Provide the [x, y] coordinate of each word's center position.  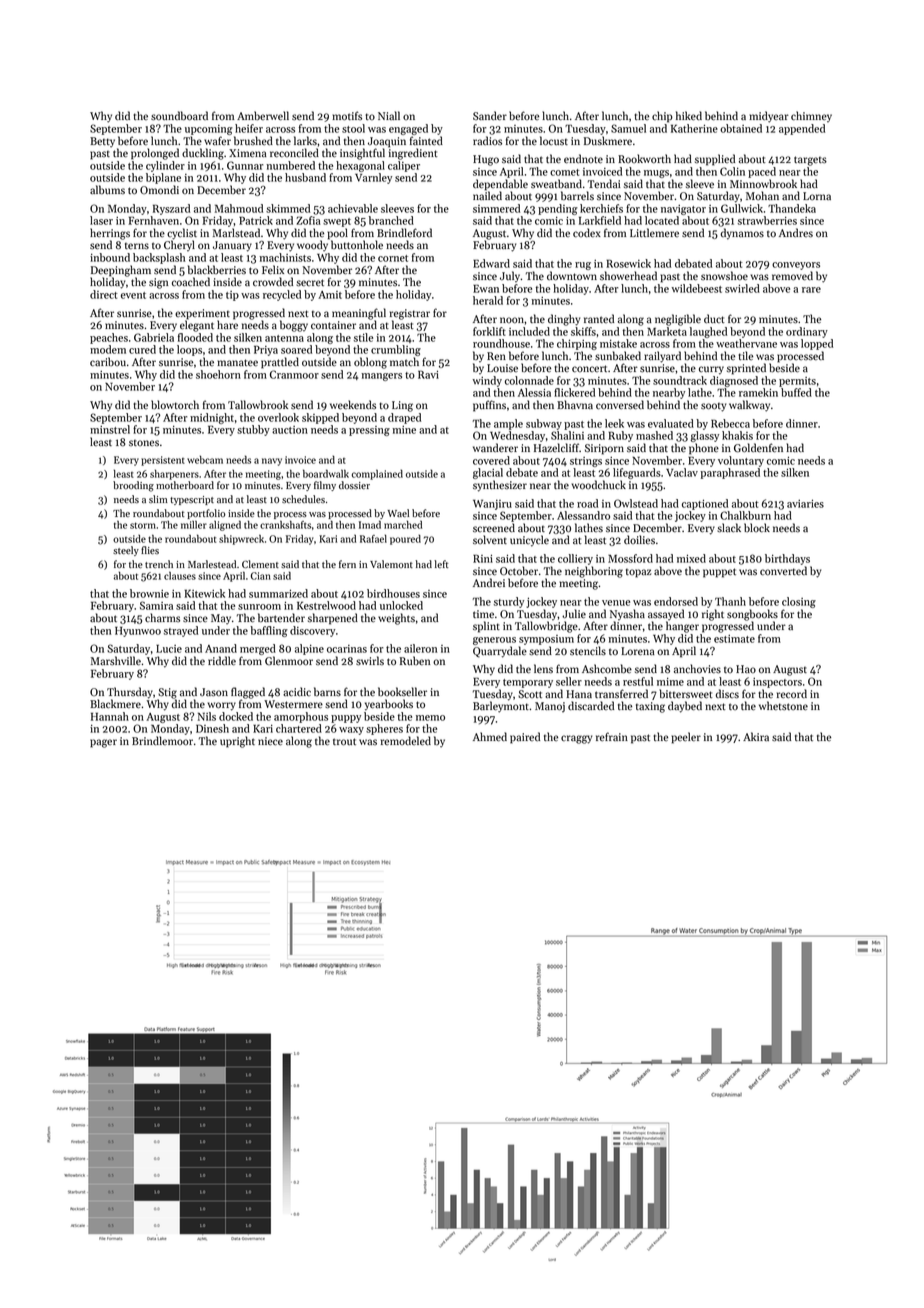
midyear [769, 117]
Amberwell [263, 116]
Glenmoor [289, 661]
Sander [490, 116]
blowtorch [175, 405]
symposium [546, 640]
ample [508, 424]
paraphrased [730, 473]
